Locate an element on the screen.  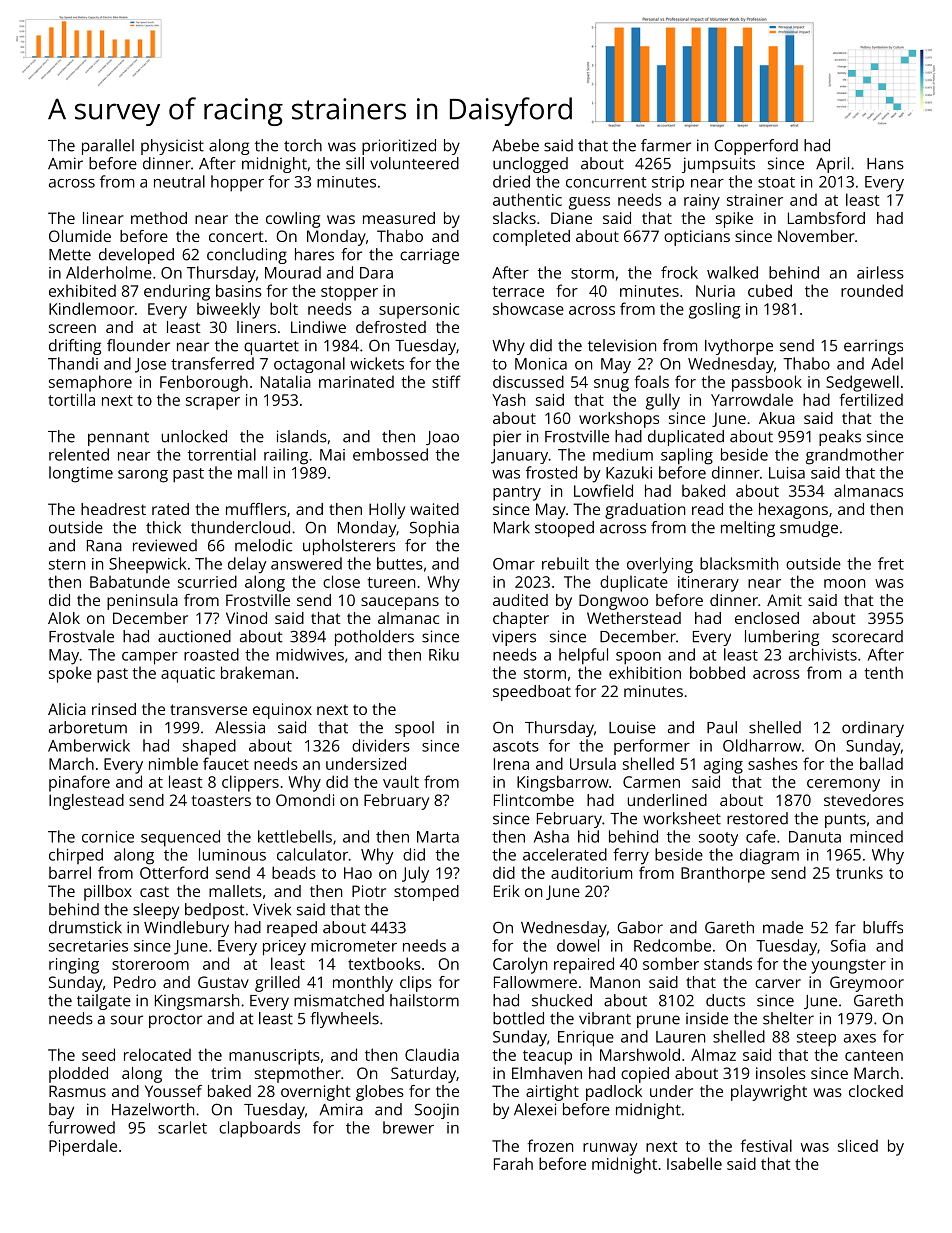
sliced is located at coordinates (858, 1145).
